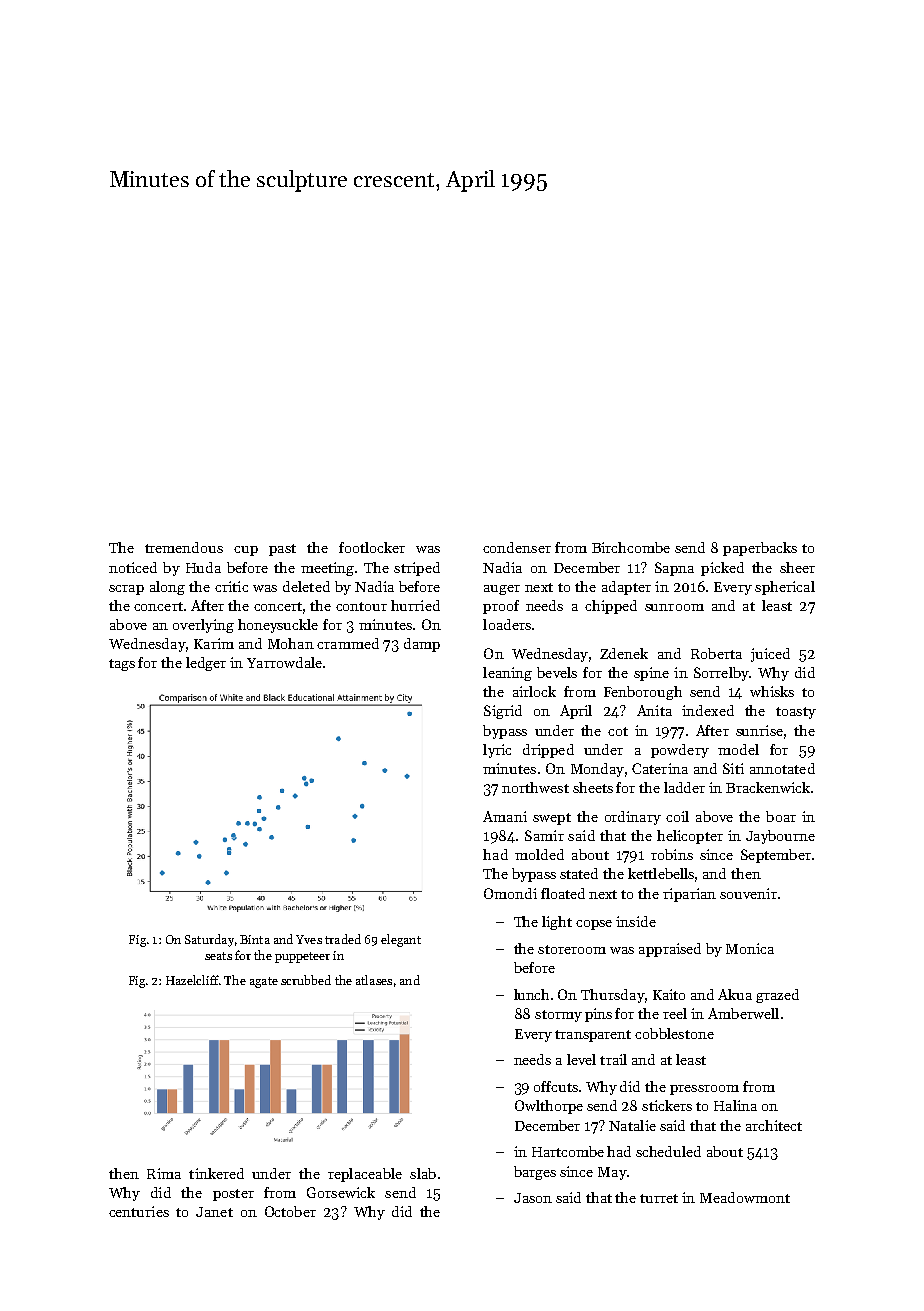  I want to click on barges, so click(535, 1173).
